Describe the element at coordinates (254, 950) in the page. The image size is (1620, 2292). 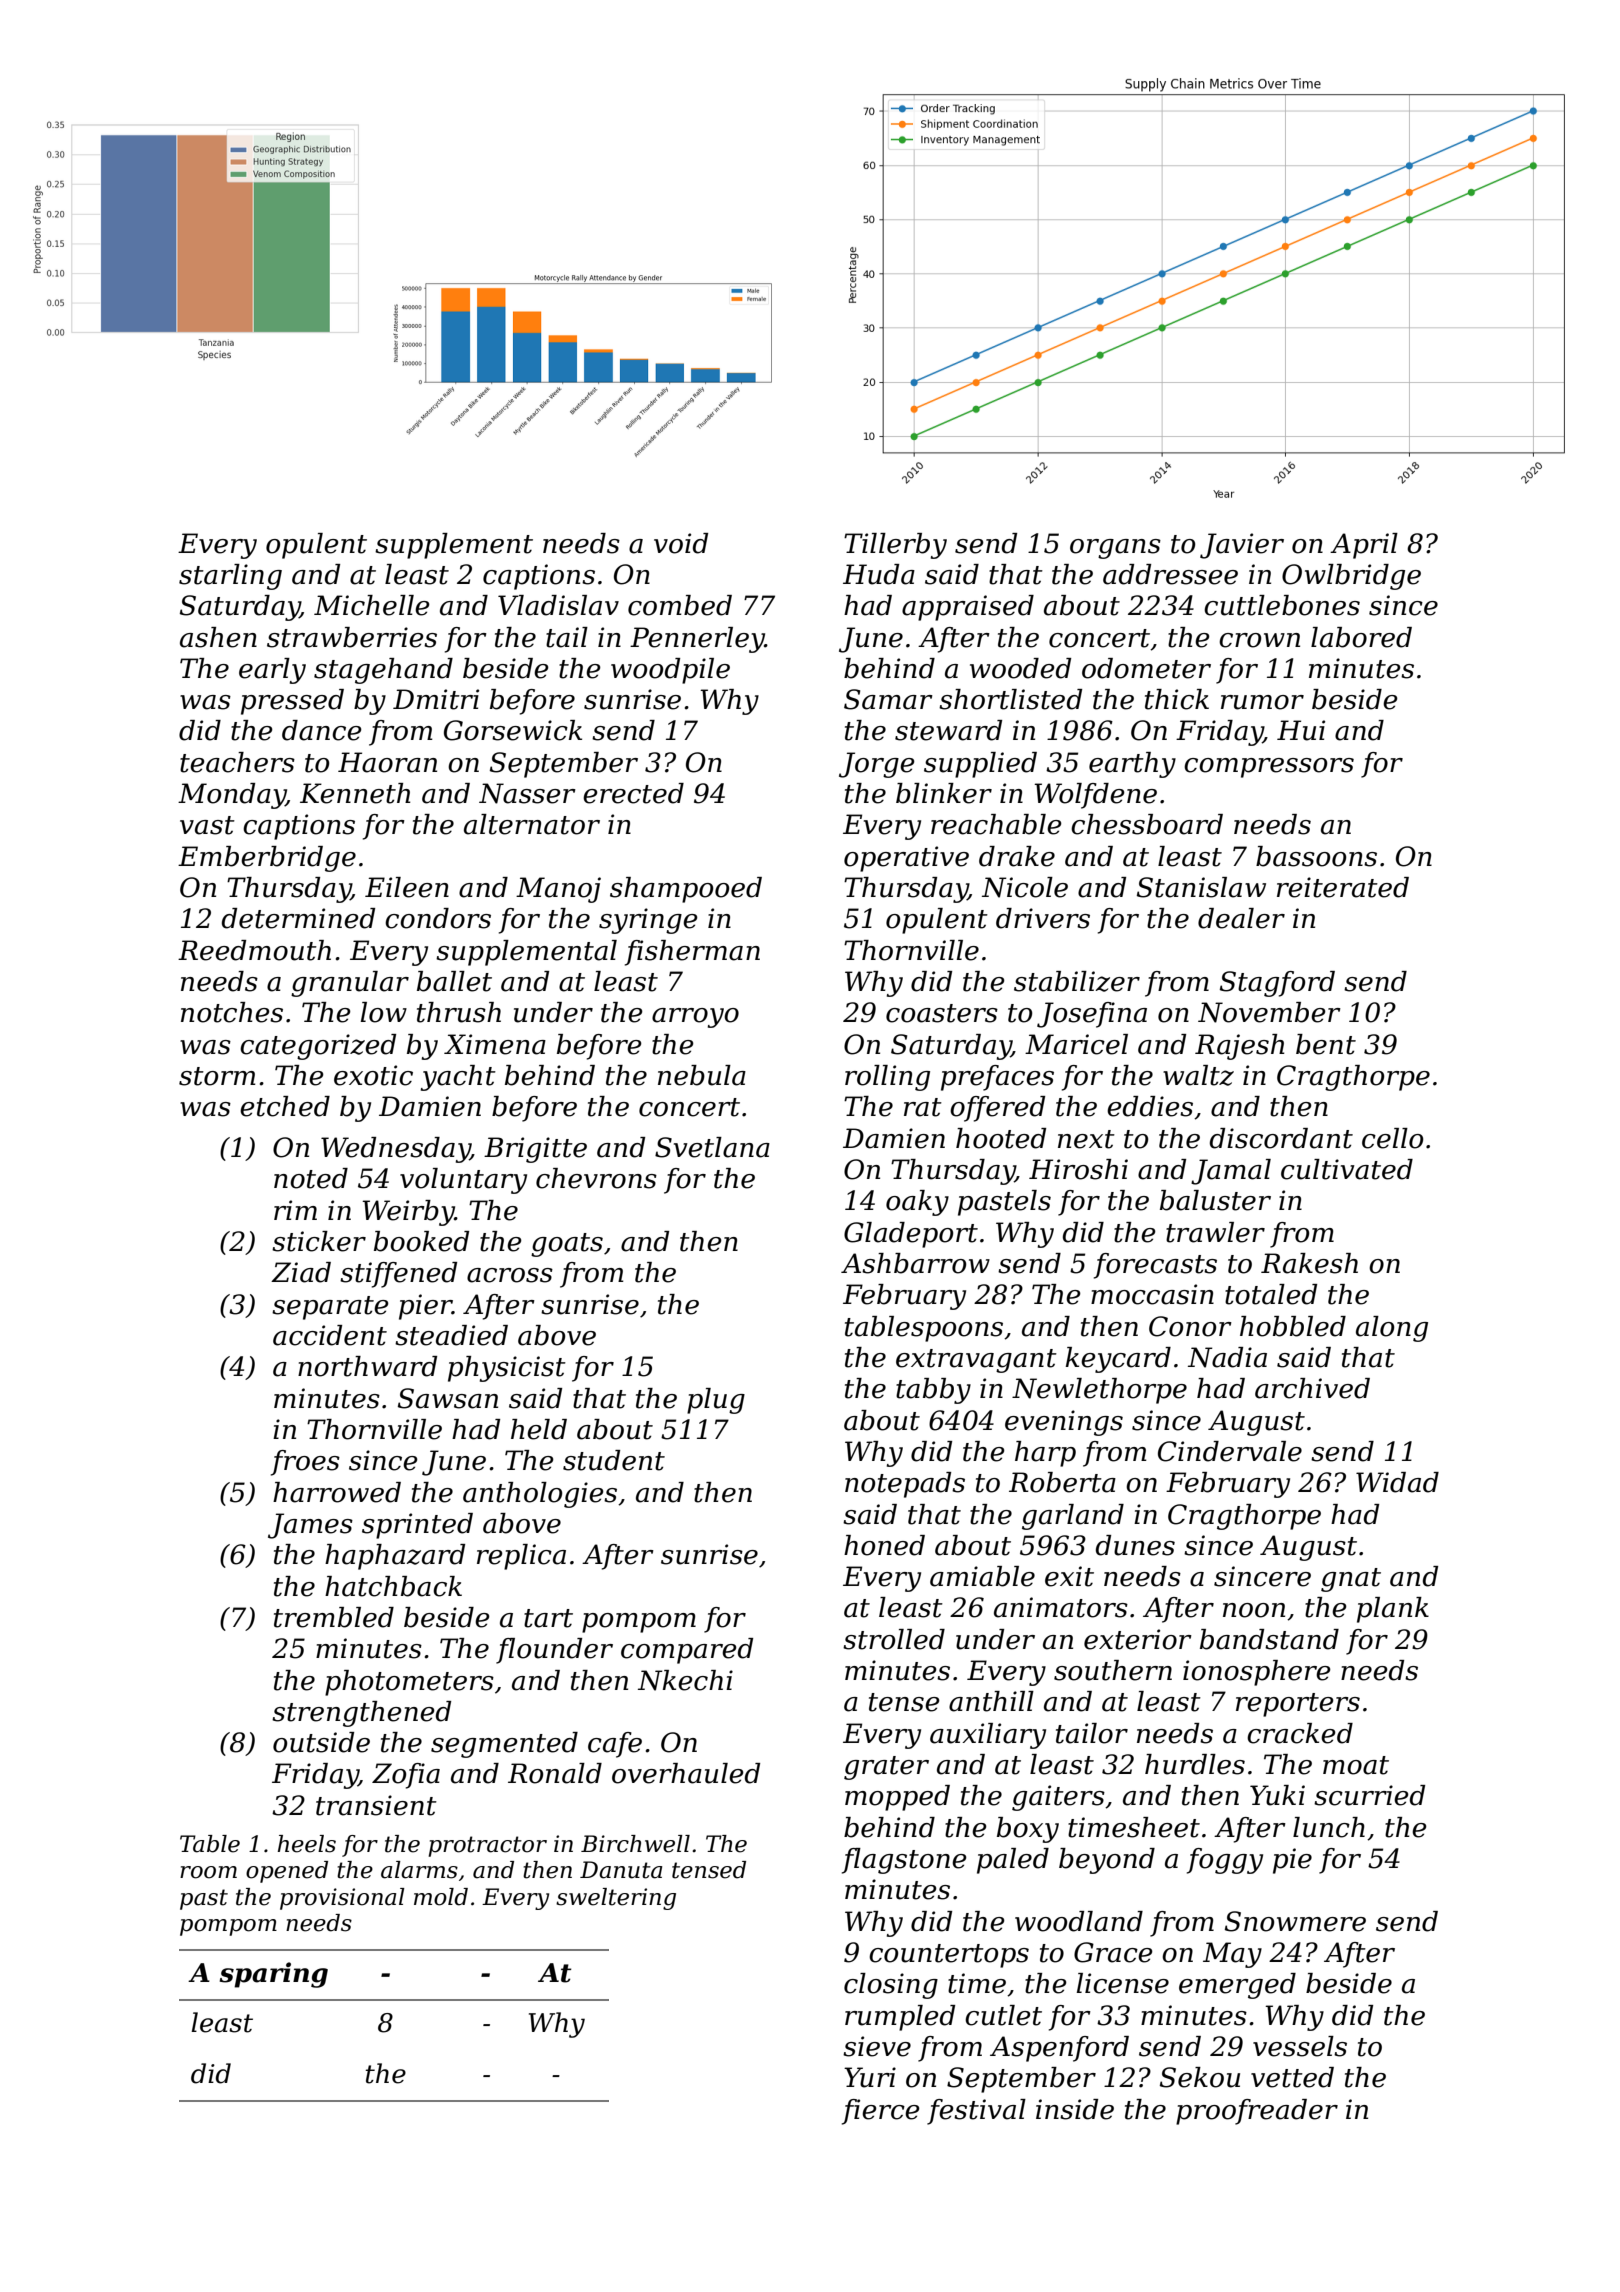
I see `Reedmouth` at that location.
